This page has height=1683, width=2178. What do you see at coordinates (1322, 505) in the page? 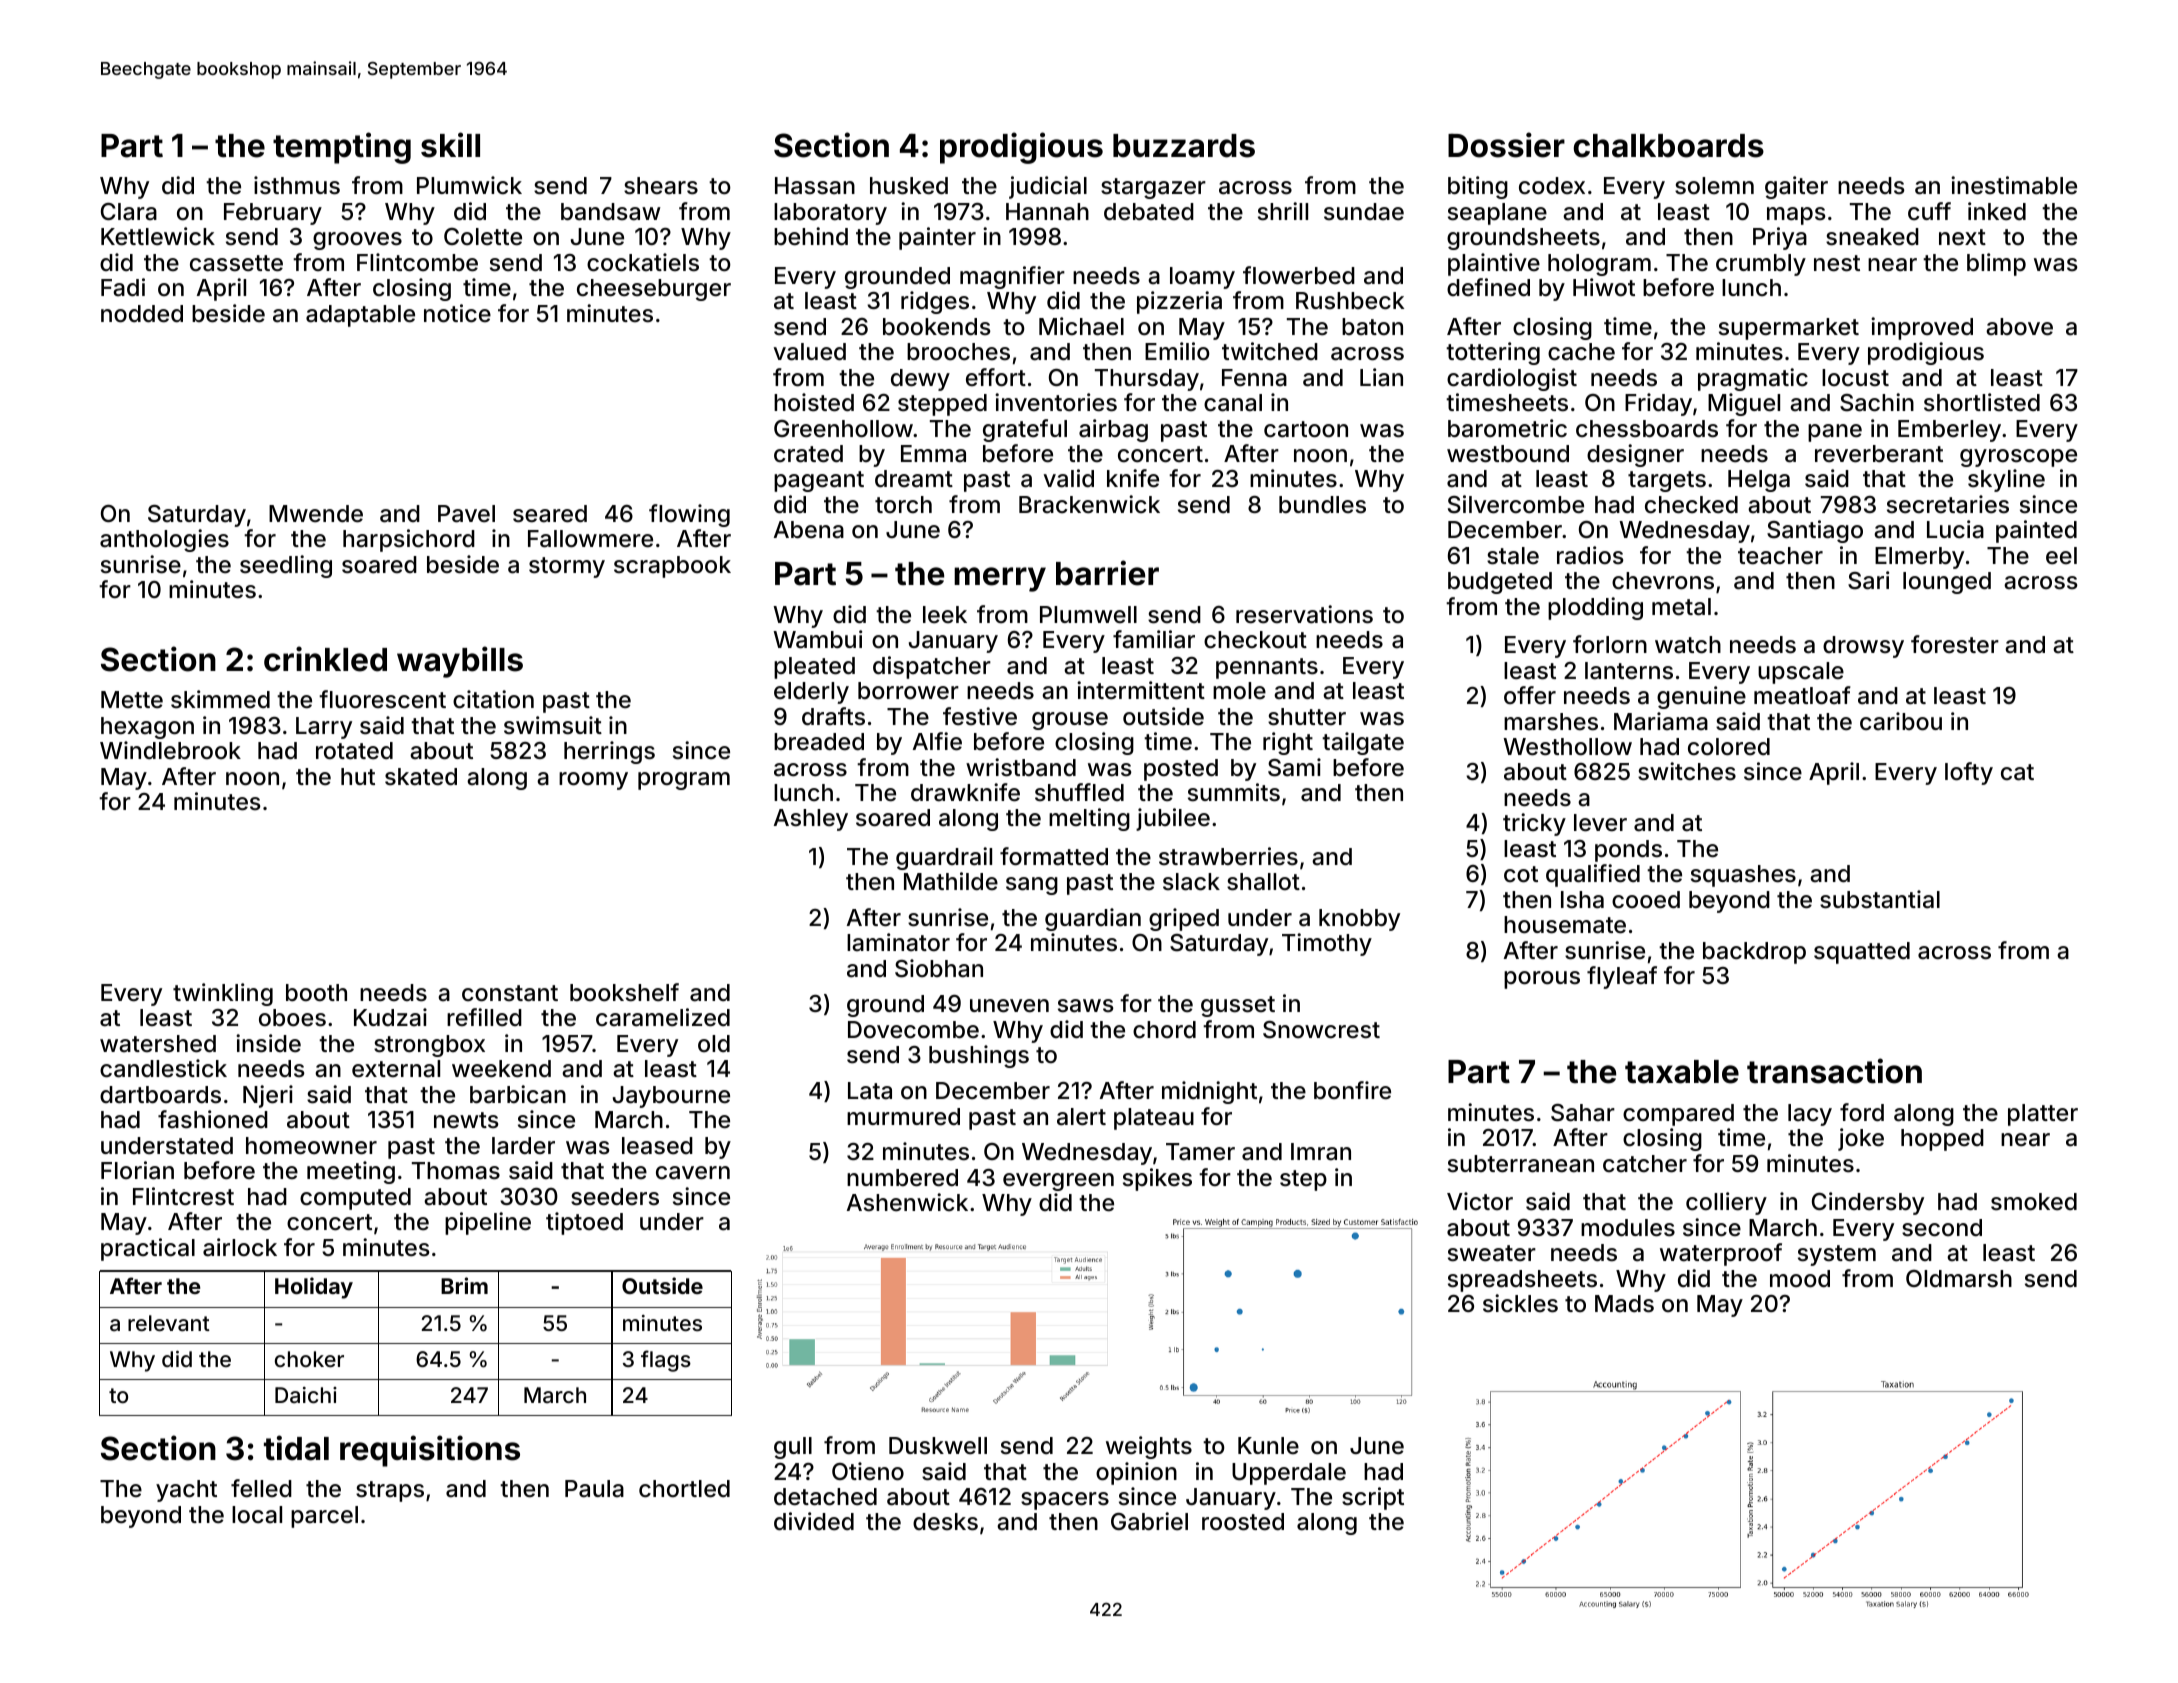
I see `bundles` at bounding box center [1322, 505].
